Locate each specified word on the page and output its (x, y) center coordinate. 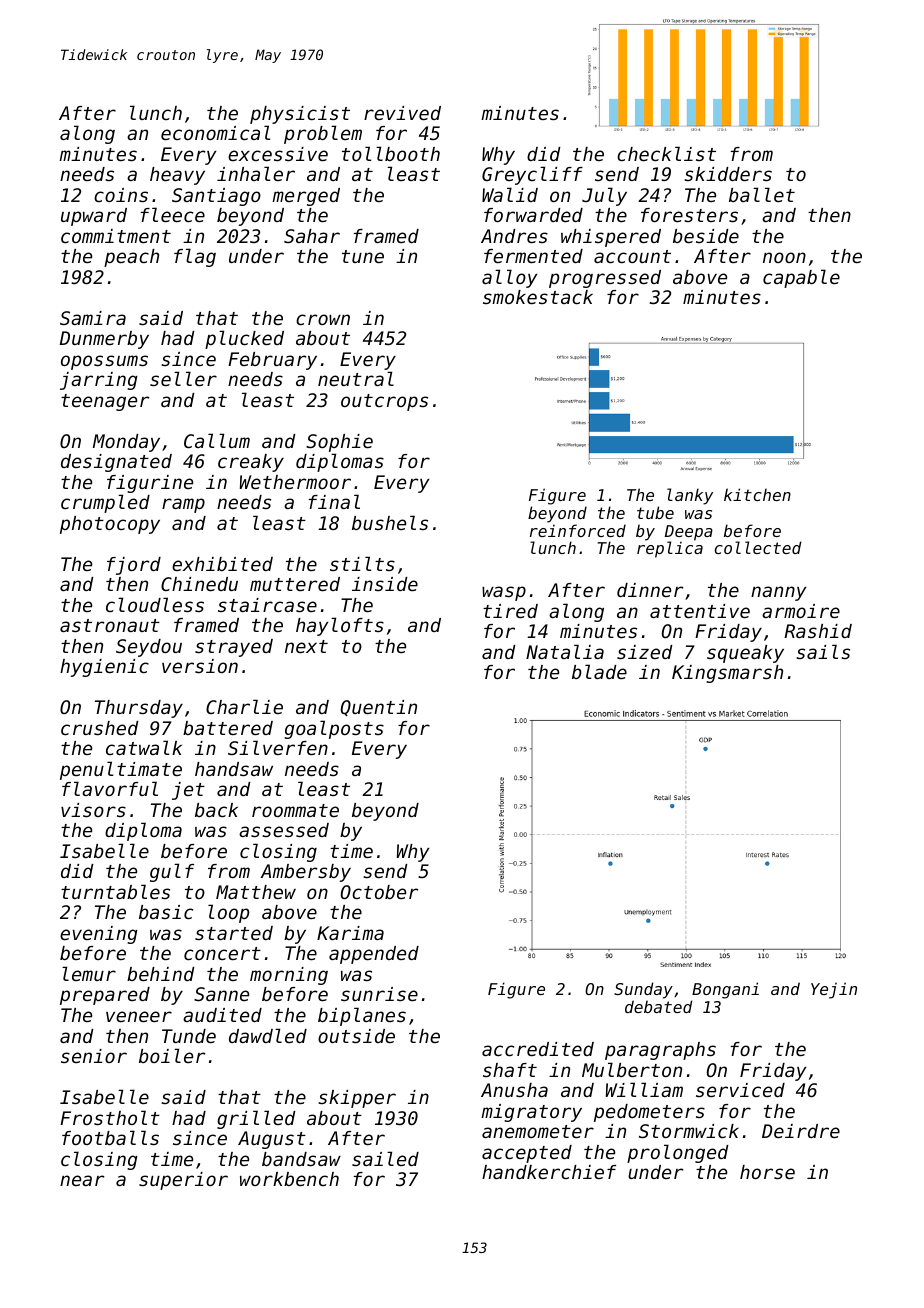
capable (801, 278)
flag (195, 257)
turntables (115, 891)
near (82, 1180)
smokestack (538, 297)
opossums (104, 362)
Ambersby (306, 873)
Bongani (725, 990)
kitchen (757, 494)
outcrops (384, 402)
